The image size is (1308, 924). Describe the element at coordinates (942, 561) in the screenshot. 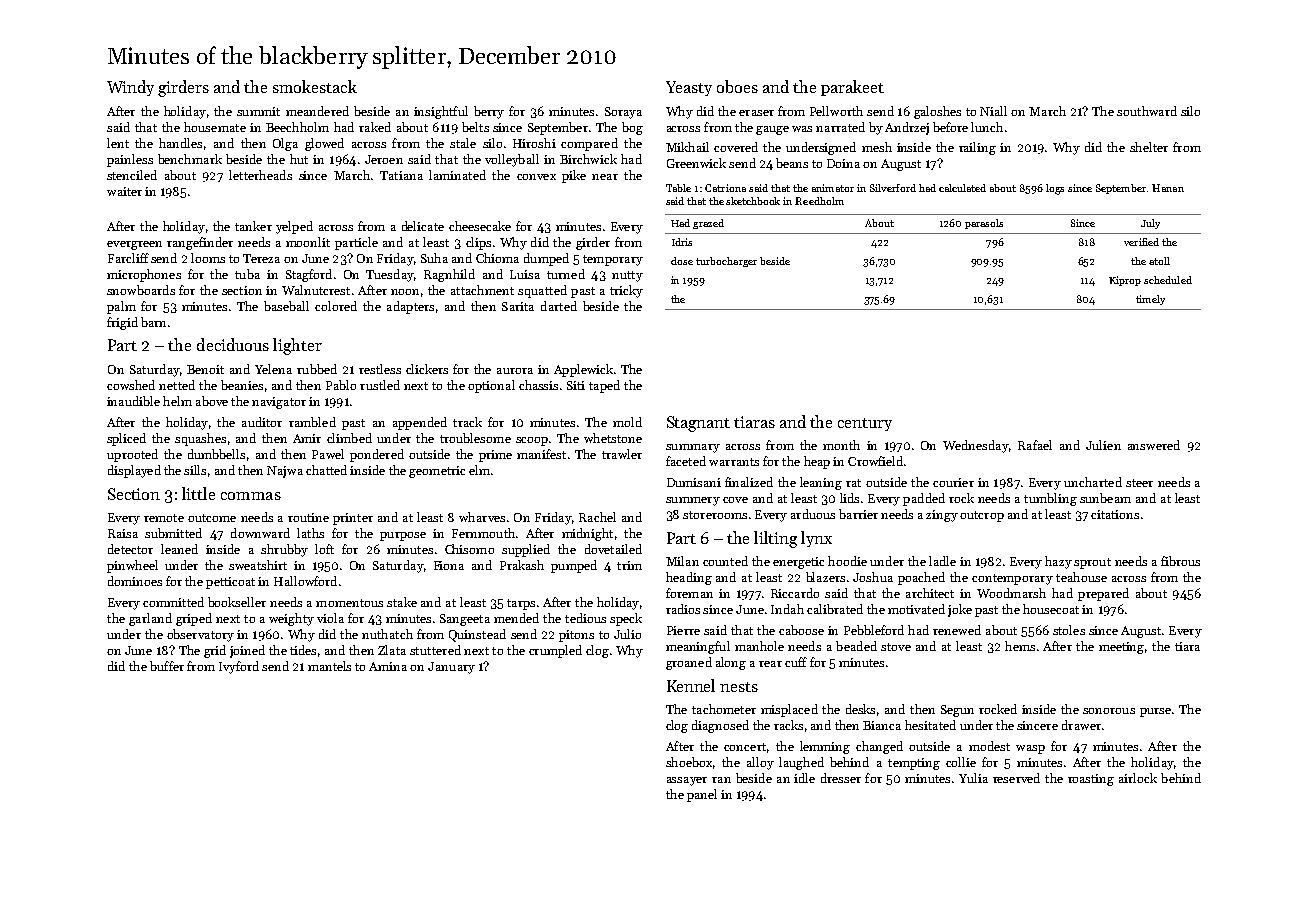

I see `ladle` at that location.
